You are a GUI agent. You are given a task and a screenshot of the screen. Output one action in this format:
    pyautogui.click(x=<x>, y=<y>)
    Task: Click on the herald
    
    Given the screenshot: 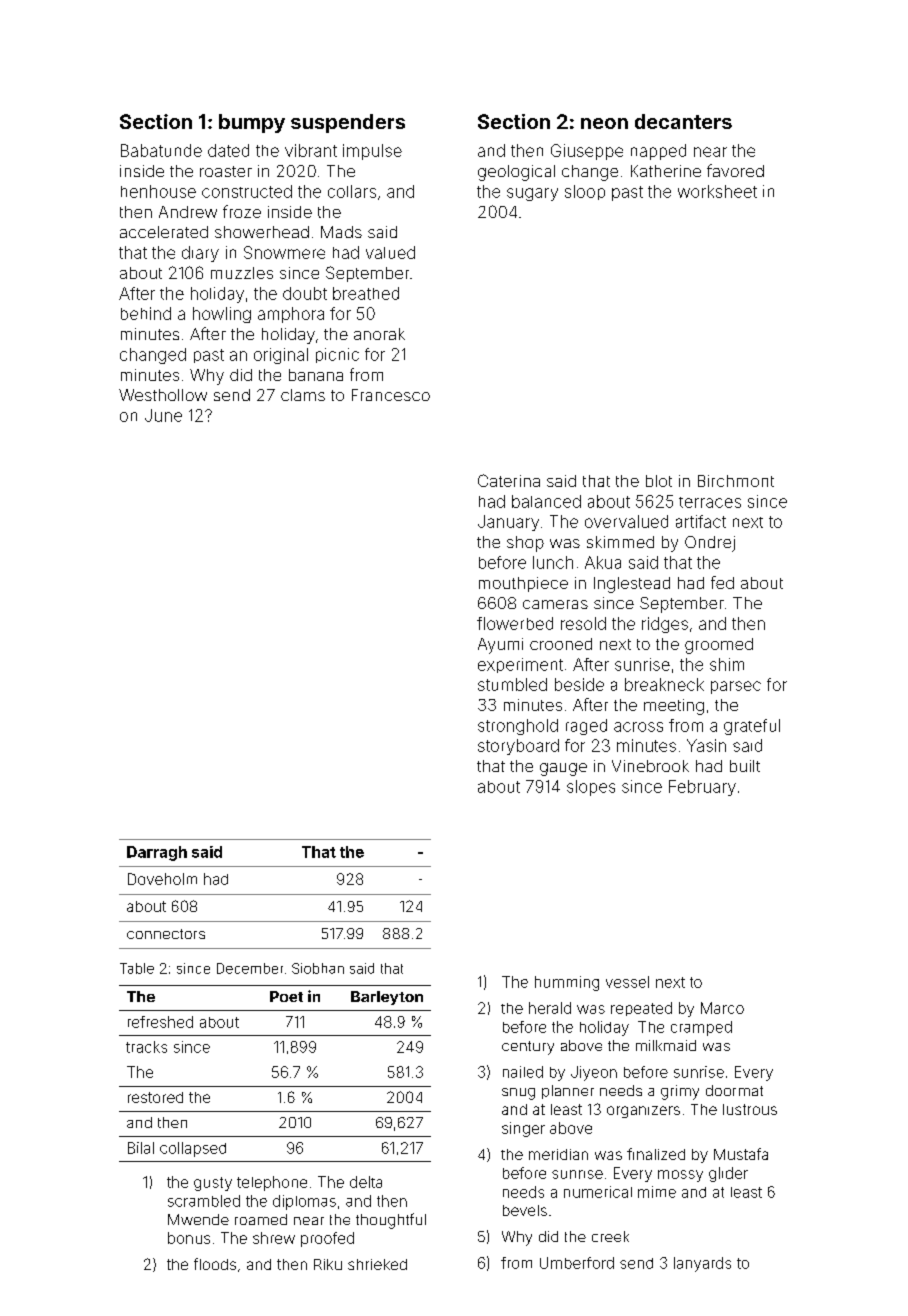 What is the action you would take?
    pyautogui.click(x=550, y=1008)
